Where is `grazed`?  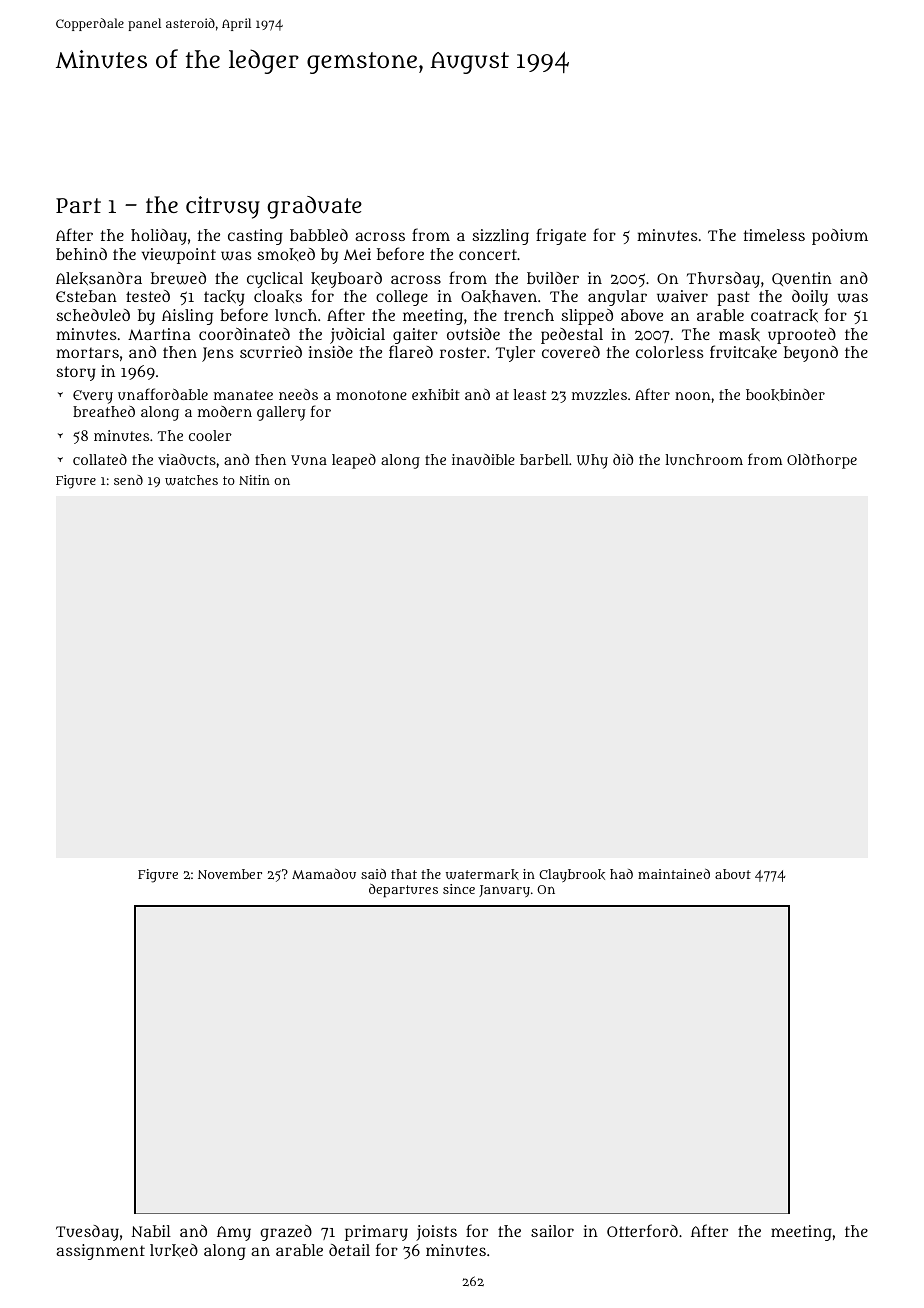
grazed is located at coordinates (286, 1233).
